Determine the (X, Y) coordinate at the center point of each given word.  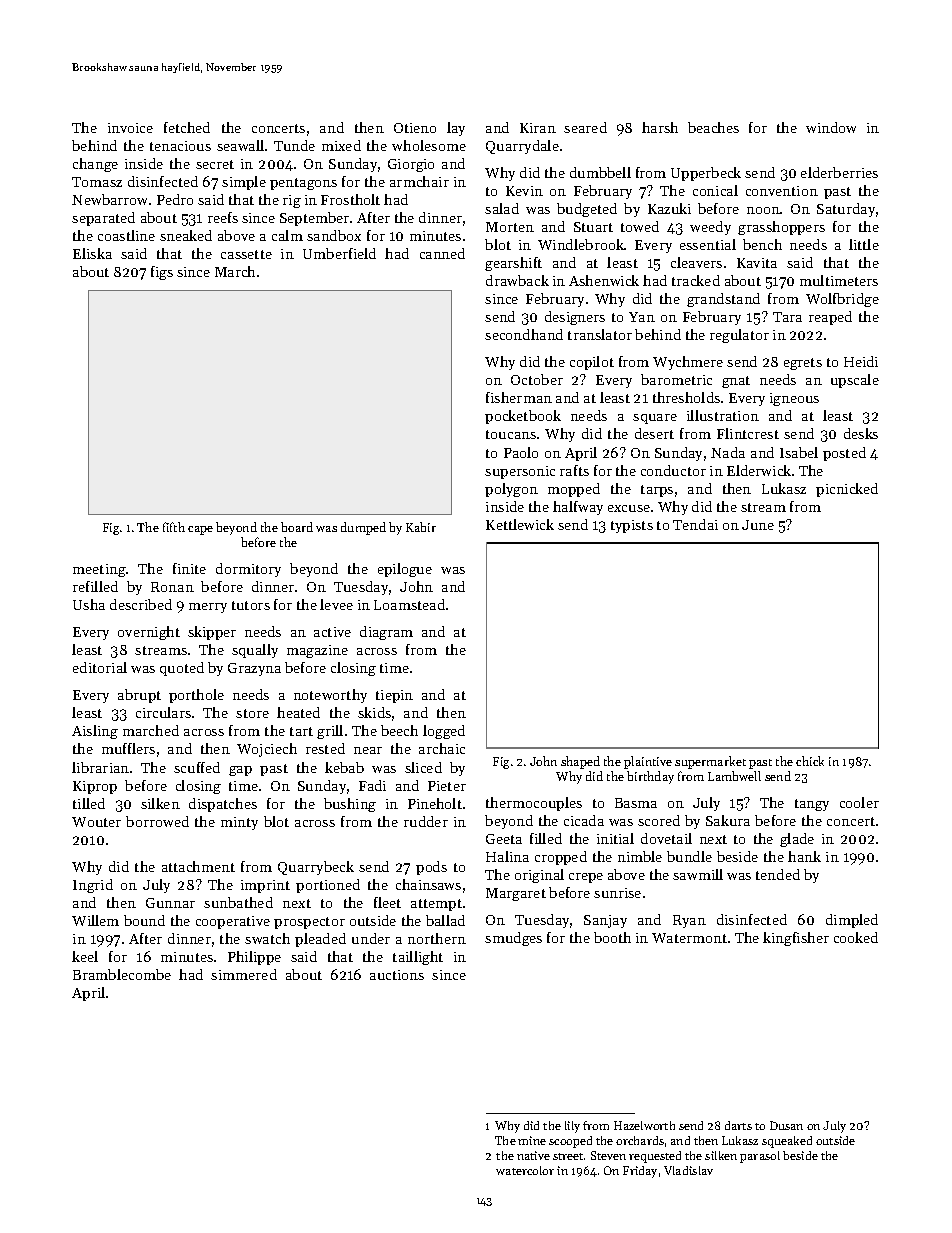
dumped (363, 528)
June (758, 525)
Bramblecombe (122, 974)
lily (572, 1127)
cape (200, 530)
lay (456, 129)
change (95, 165)
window (831, 127)
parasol (760, 1157)
